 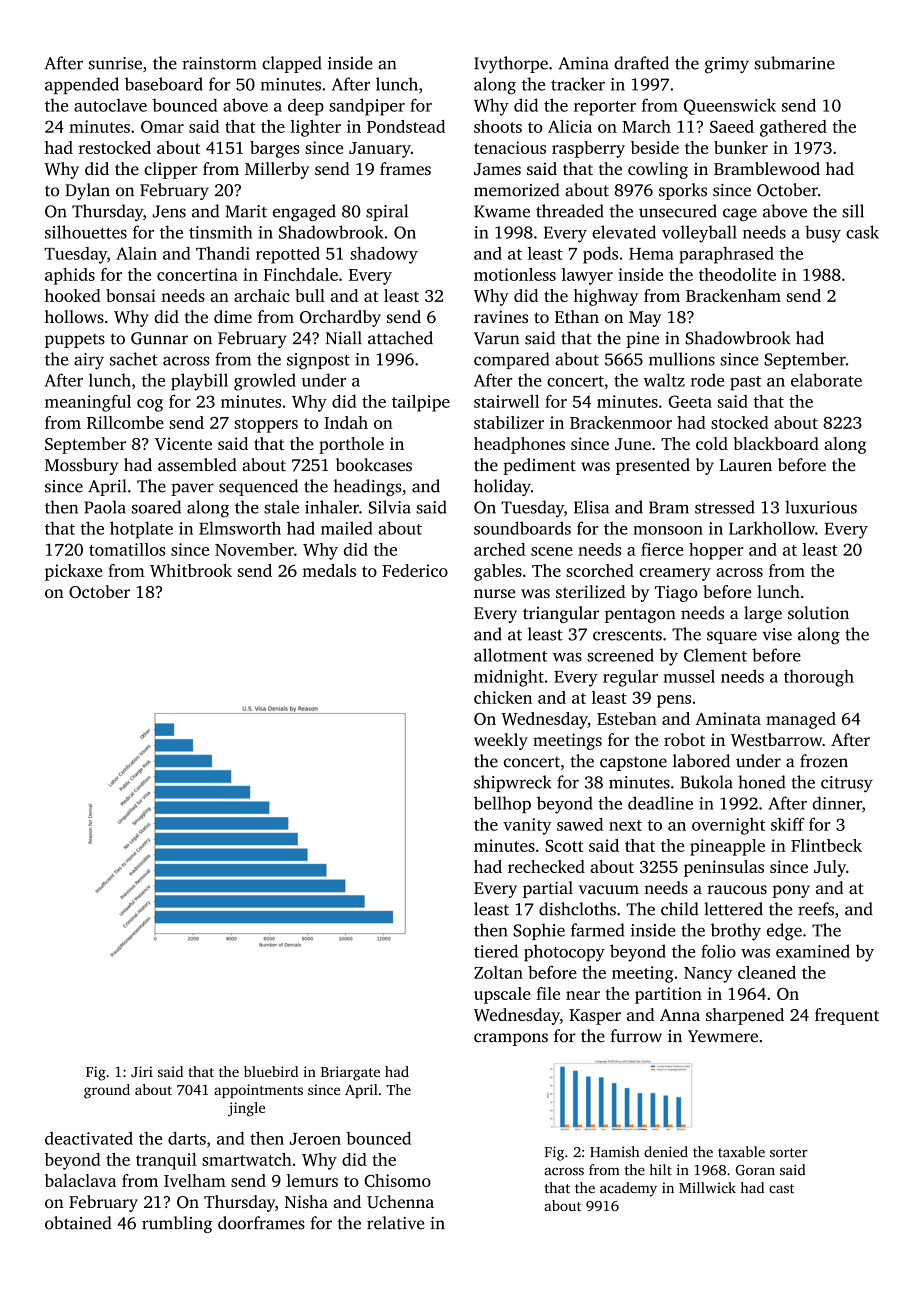 I want to click on chicken, so click(x=503, y=697).
